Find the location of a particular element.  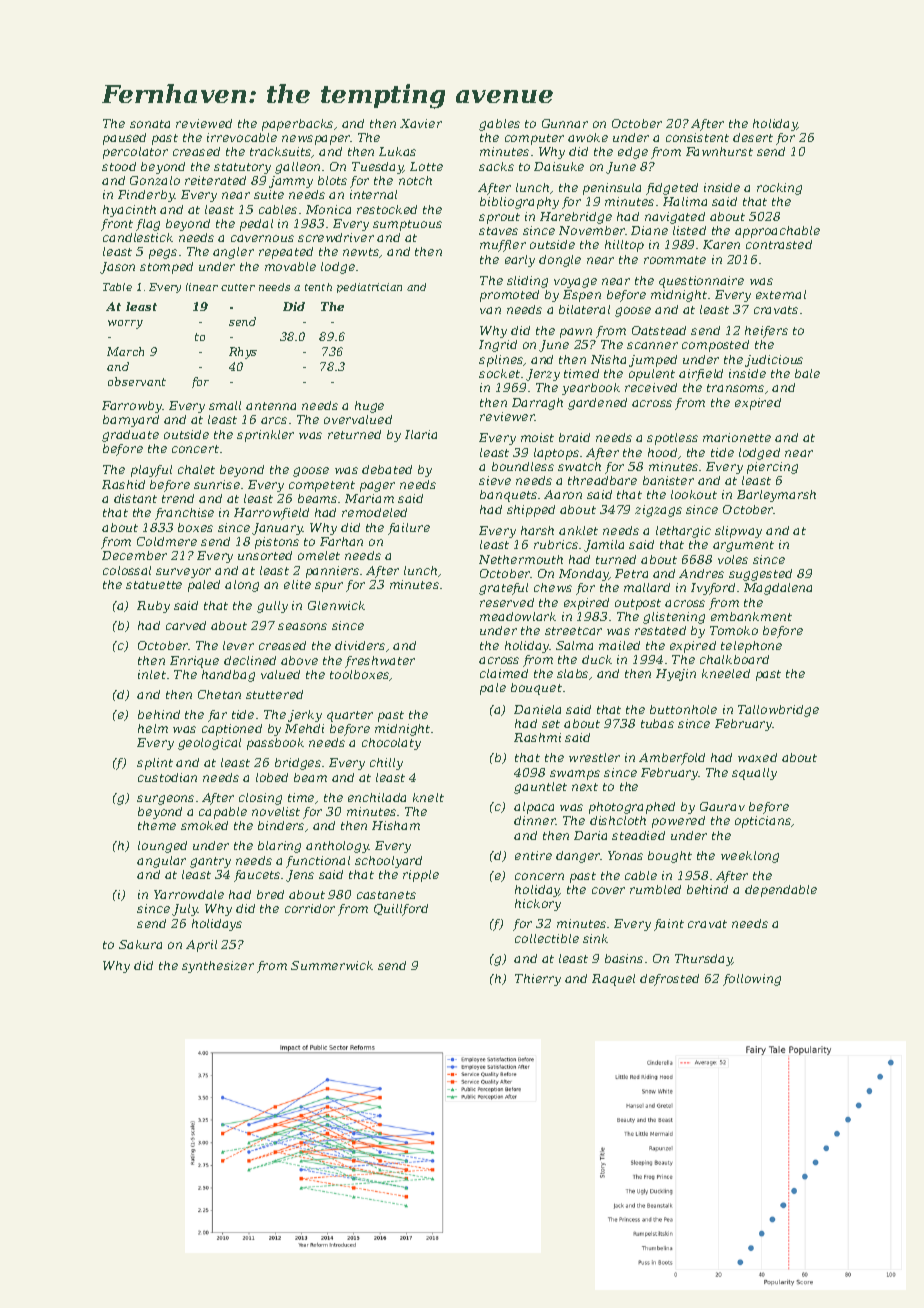

gables is located at coordinates (499, 125).
